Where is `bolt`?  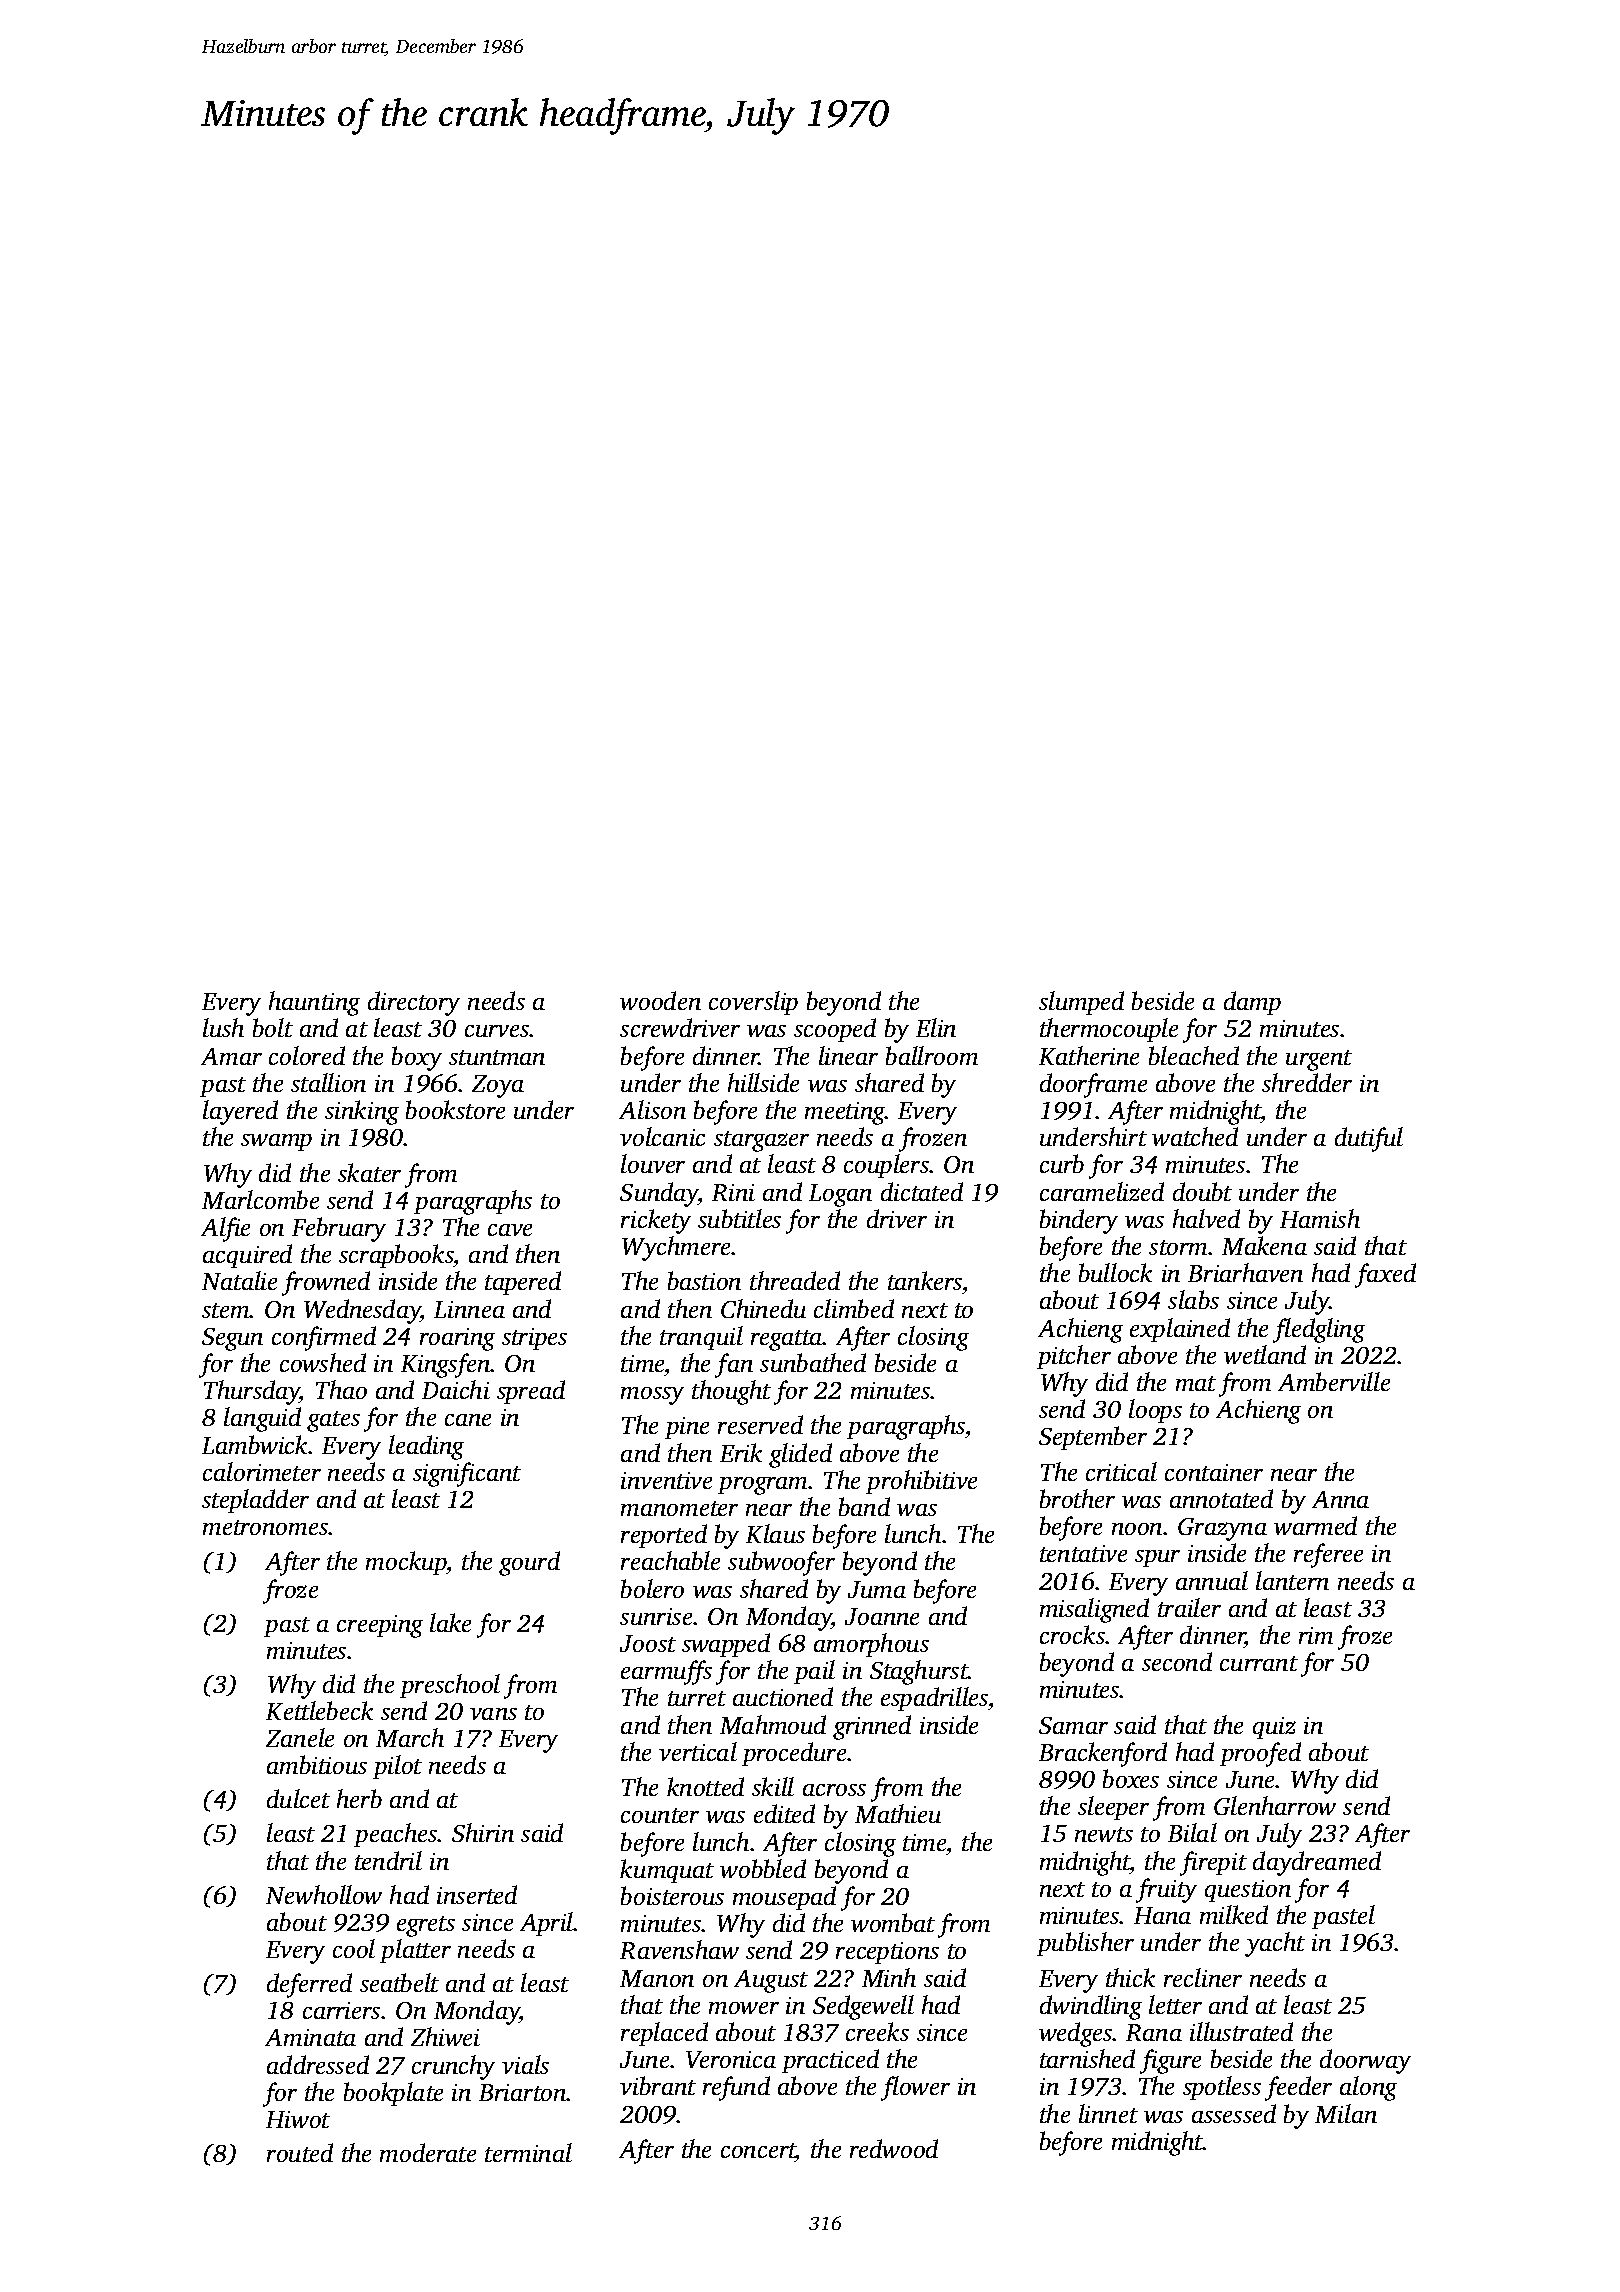
bolt is located at coordinates (273, 1027).
